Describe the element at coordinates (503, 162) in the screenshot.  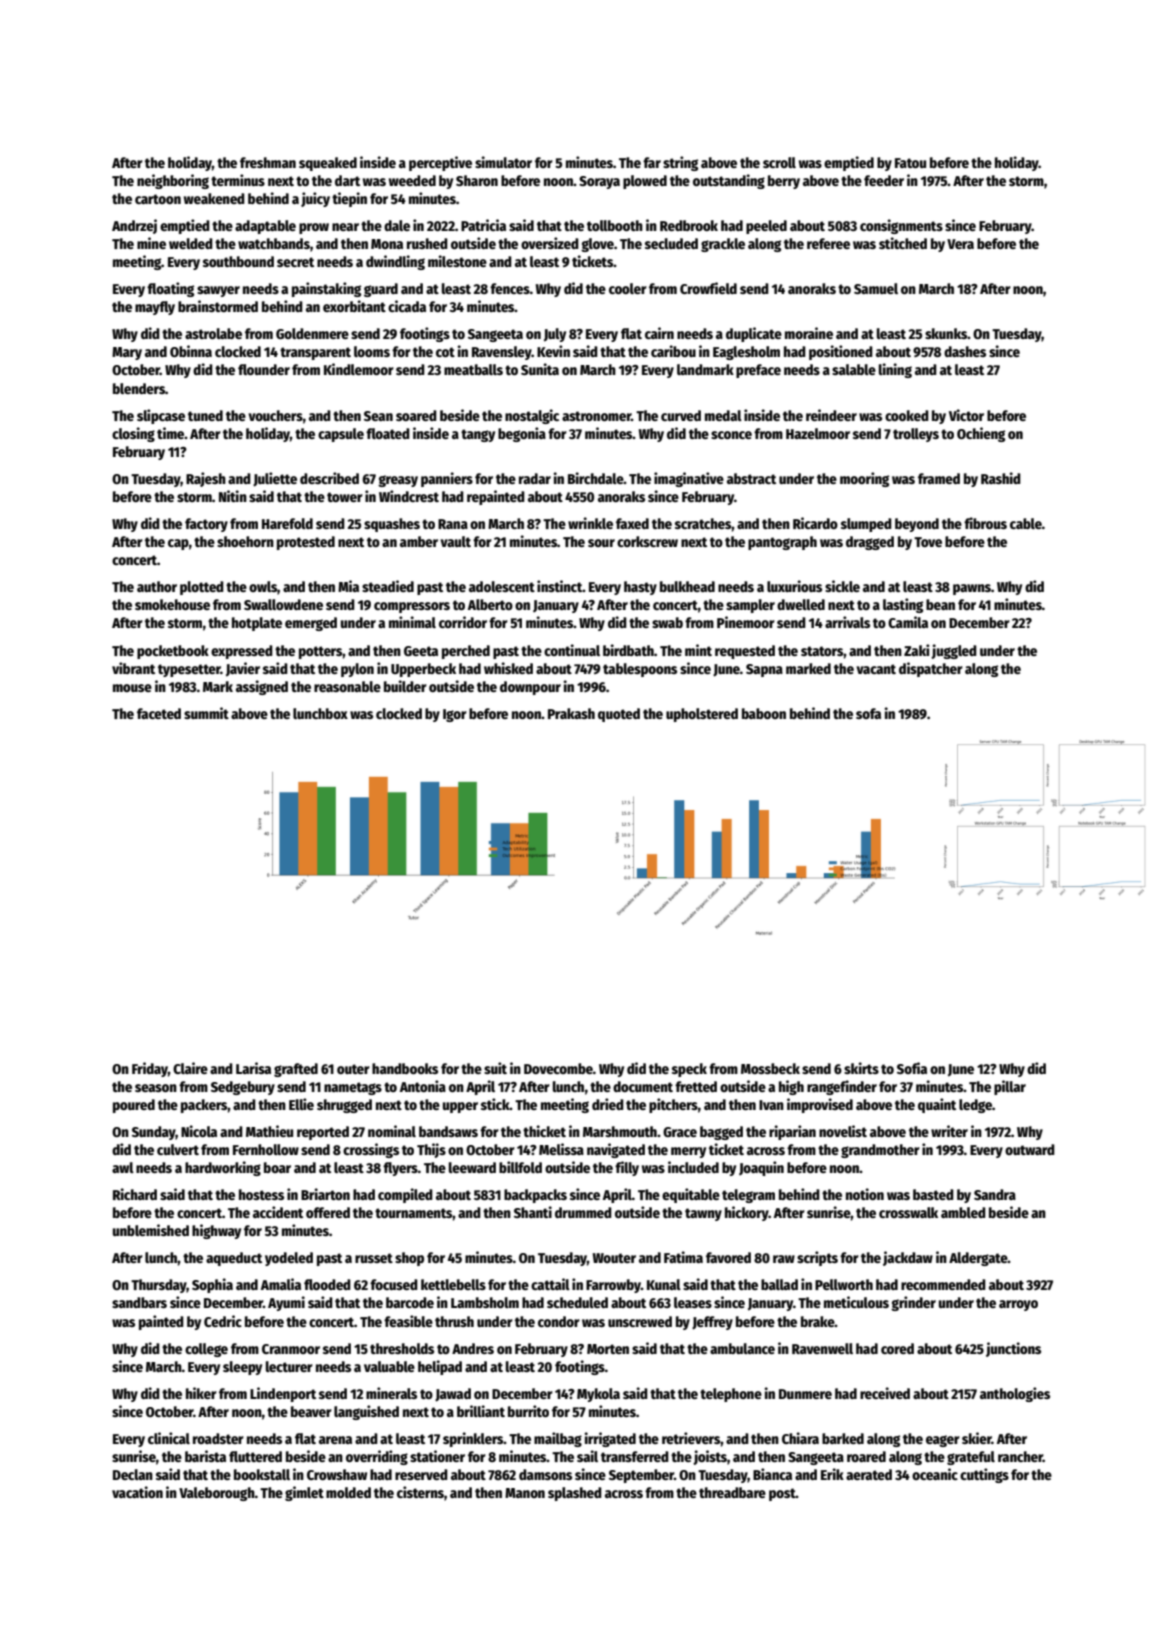
I see `simulator` at that location.
